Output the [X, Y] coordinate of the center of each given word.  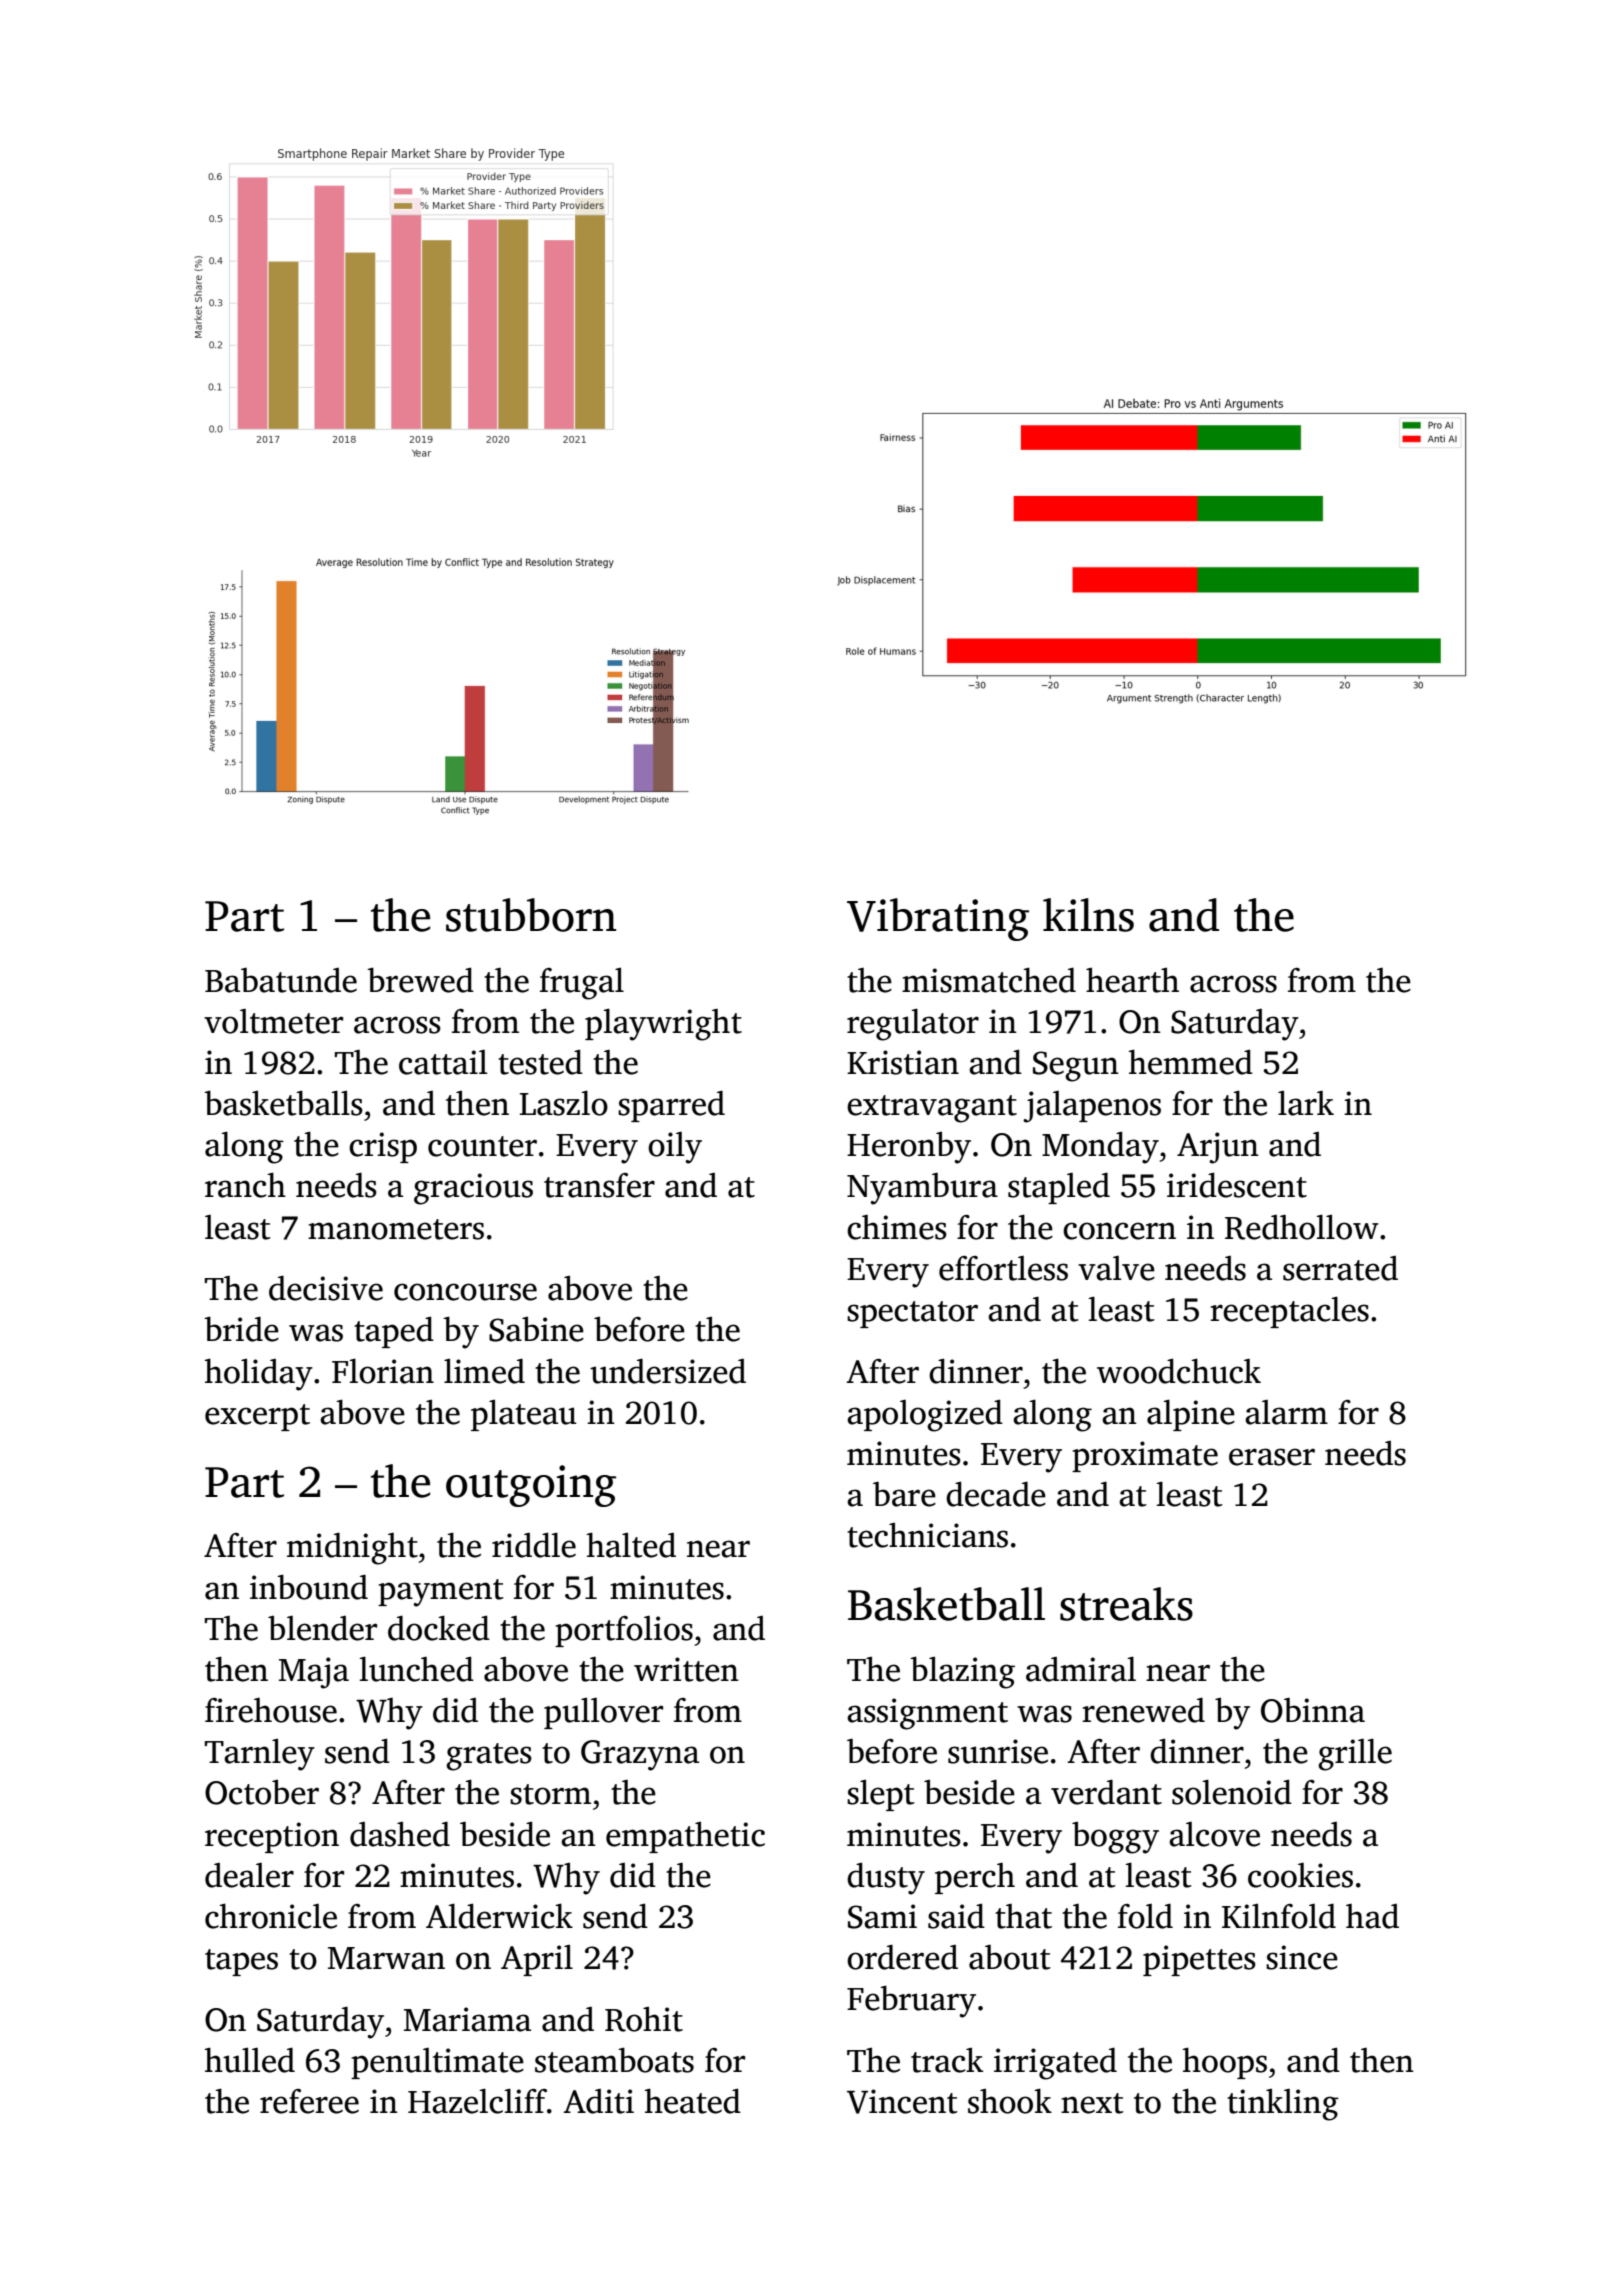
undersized [668, 1371]
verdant [1106, 1792]
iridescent [1237, 1185]
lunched [416, 1669]
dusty [886, 1878]
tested [540, 1062]
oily [675, 1148]
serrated [1340, 1268]
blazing [962, 1672]
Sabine [536, 1329]
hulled [249, 2060]
